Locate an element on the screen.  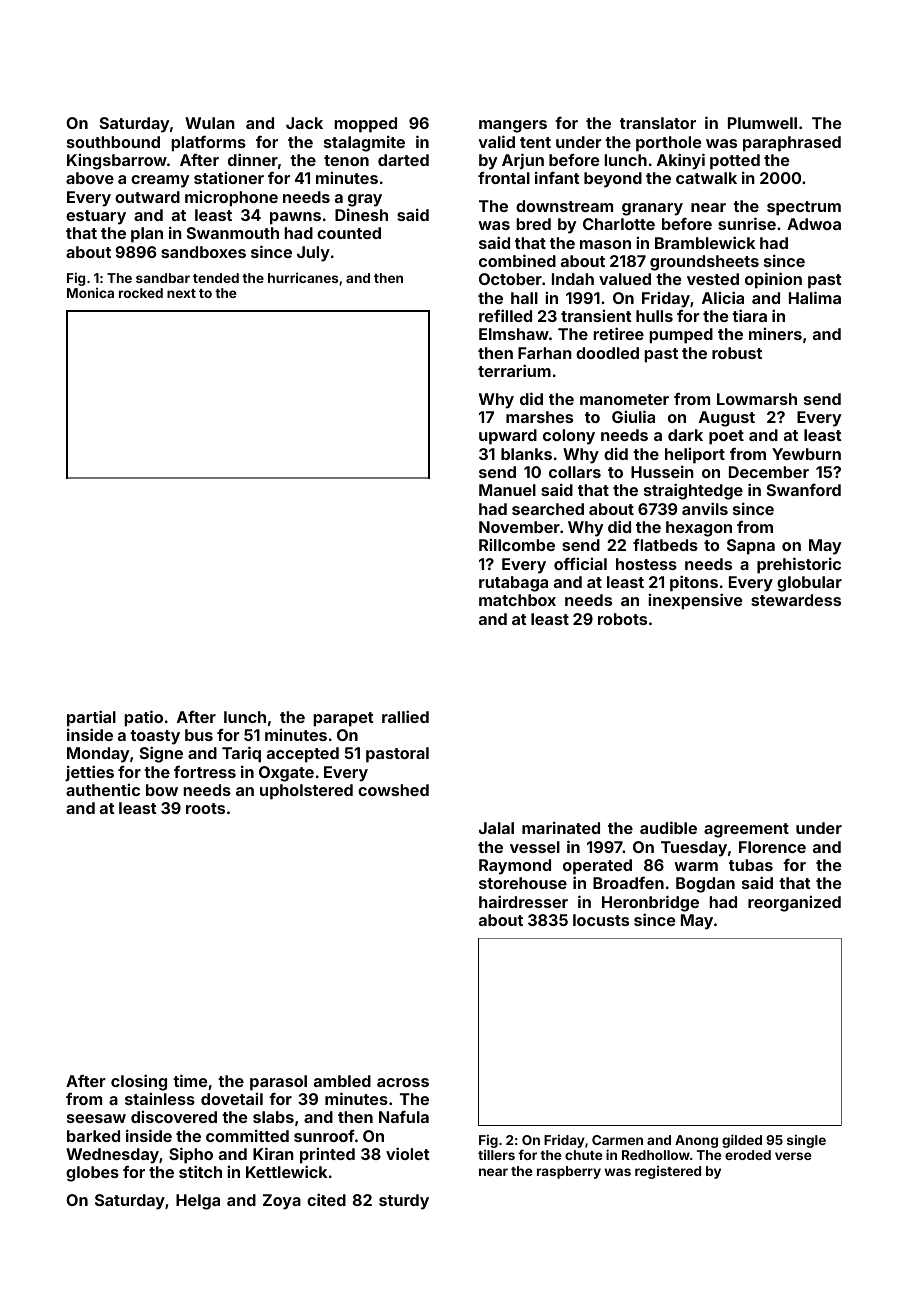
rutabaga is located at coordinates (513, 584).
